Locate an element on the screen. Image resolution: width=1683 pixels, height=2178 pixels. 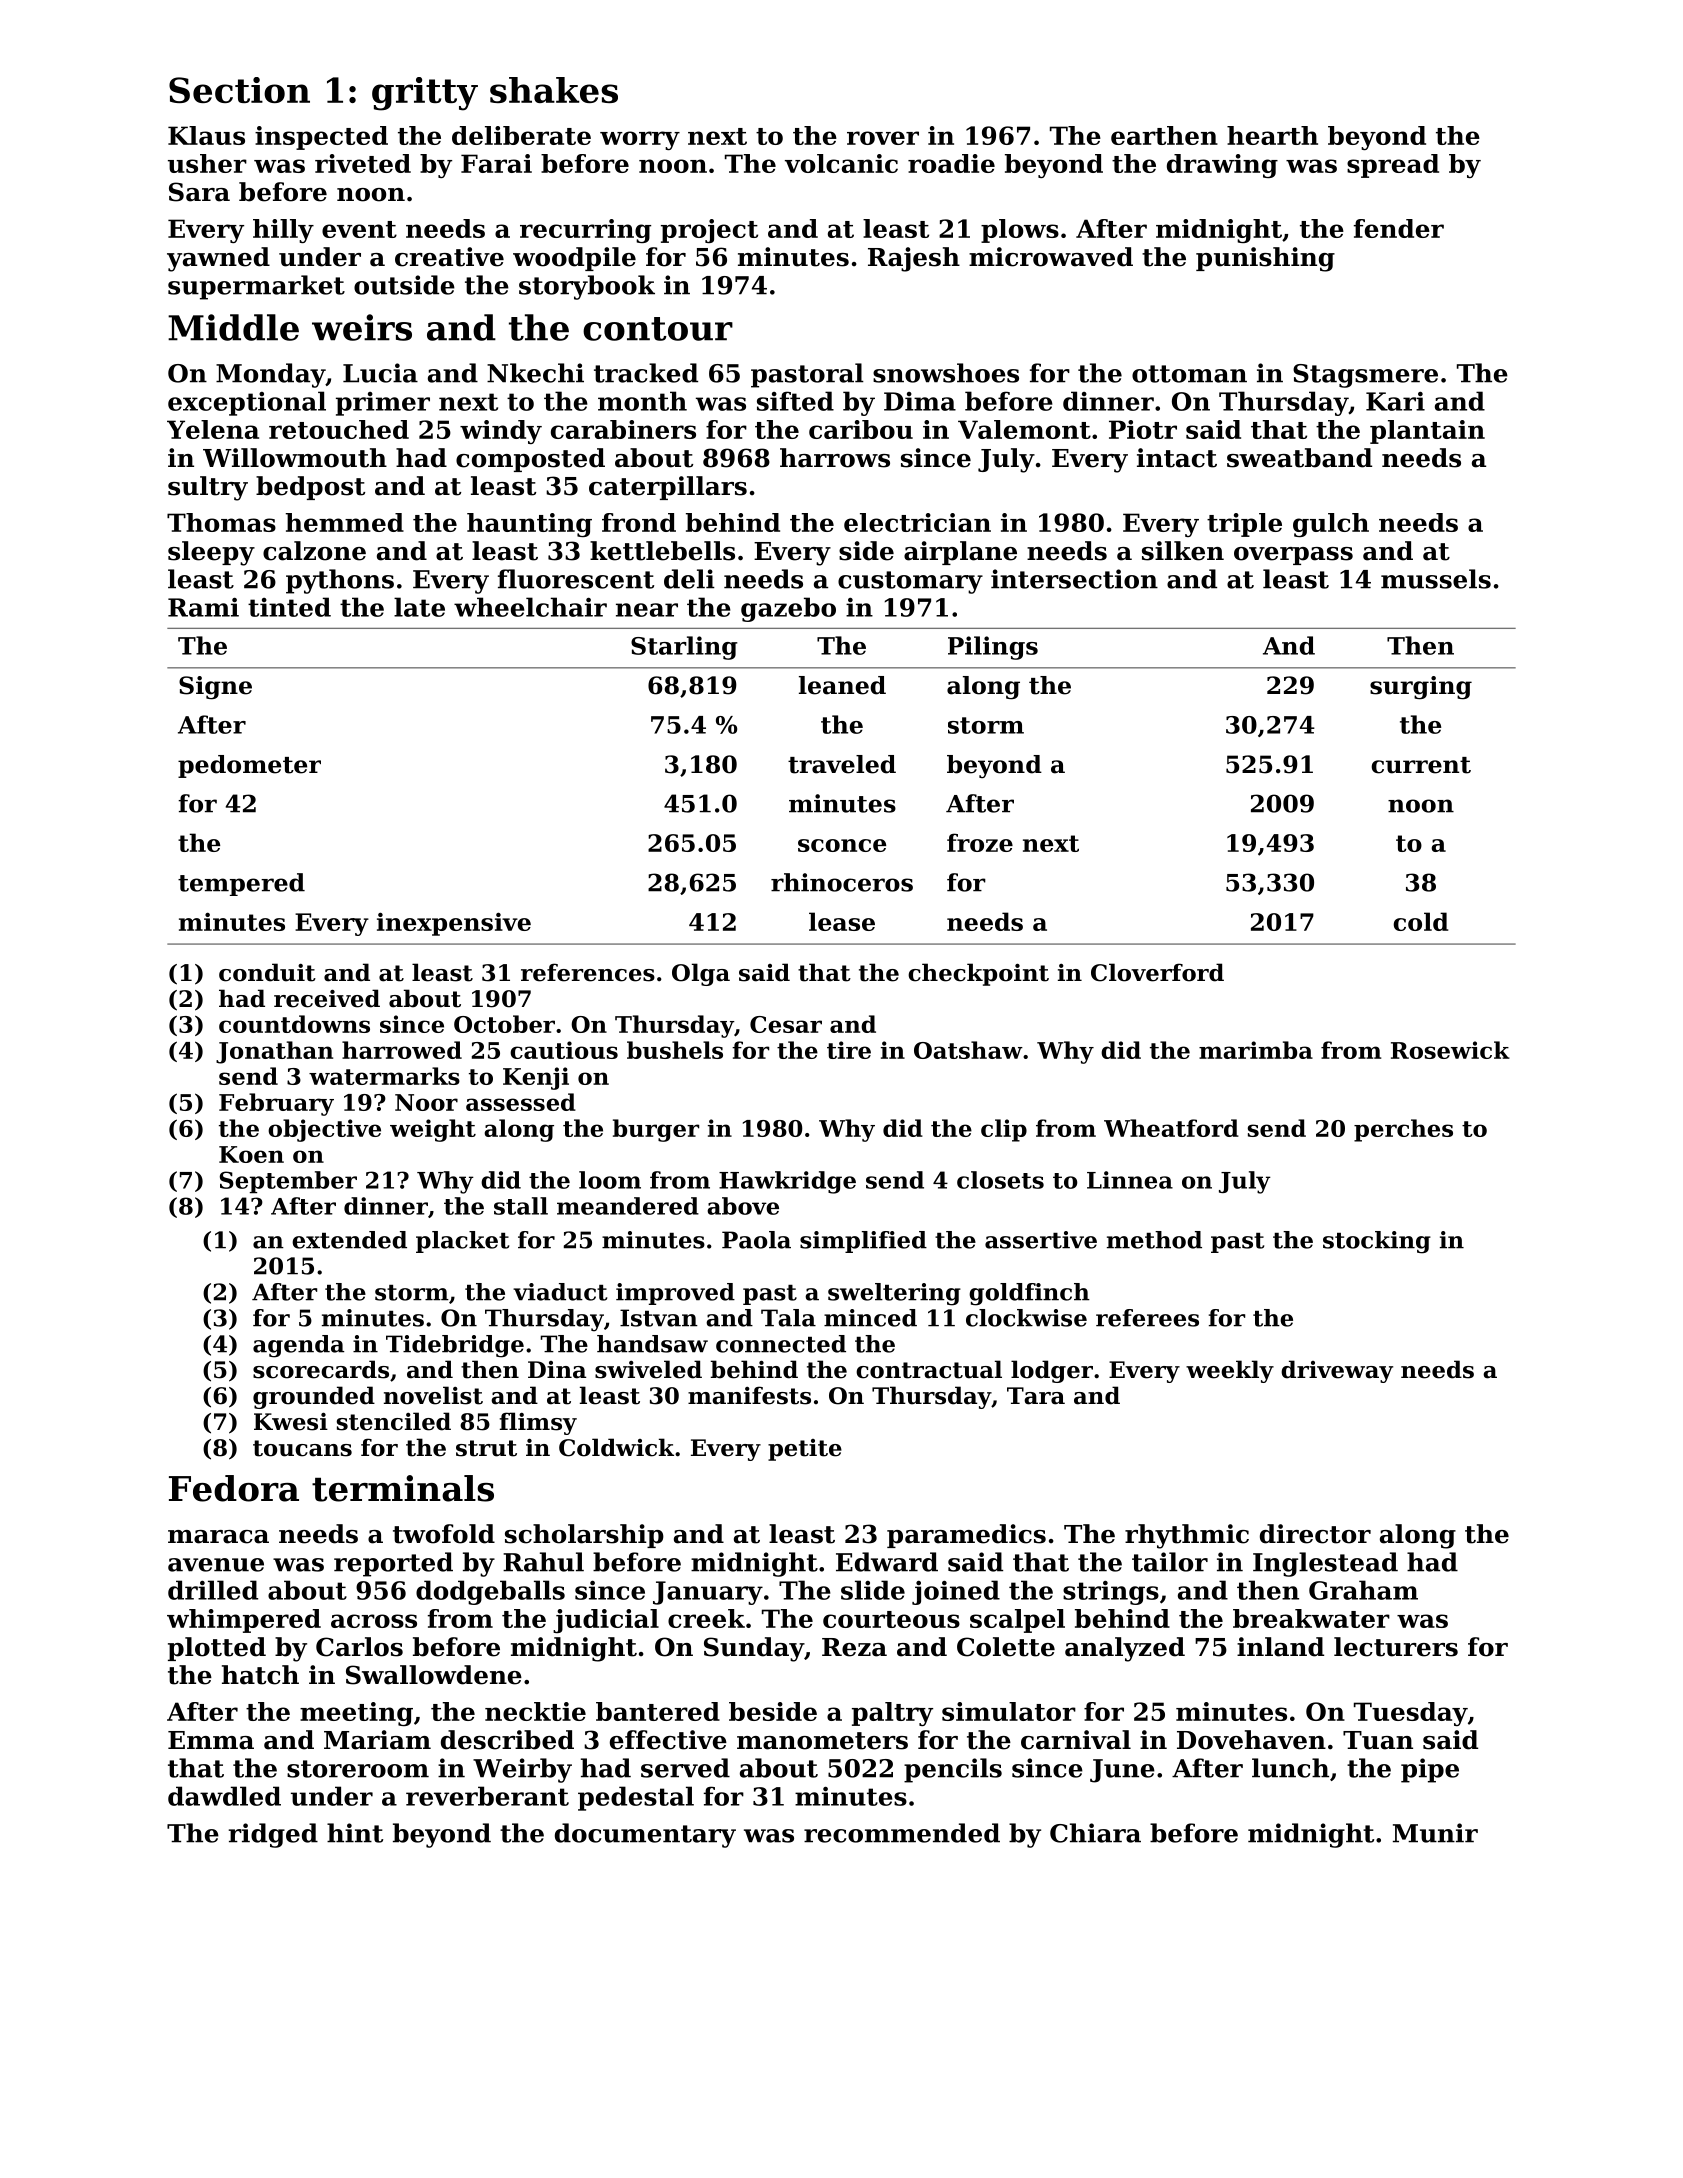
dodgeballs is located at coordinates (490, 1592).
